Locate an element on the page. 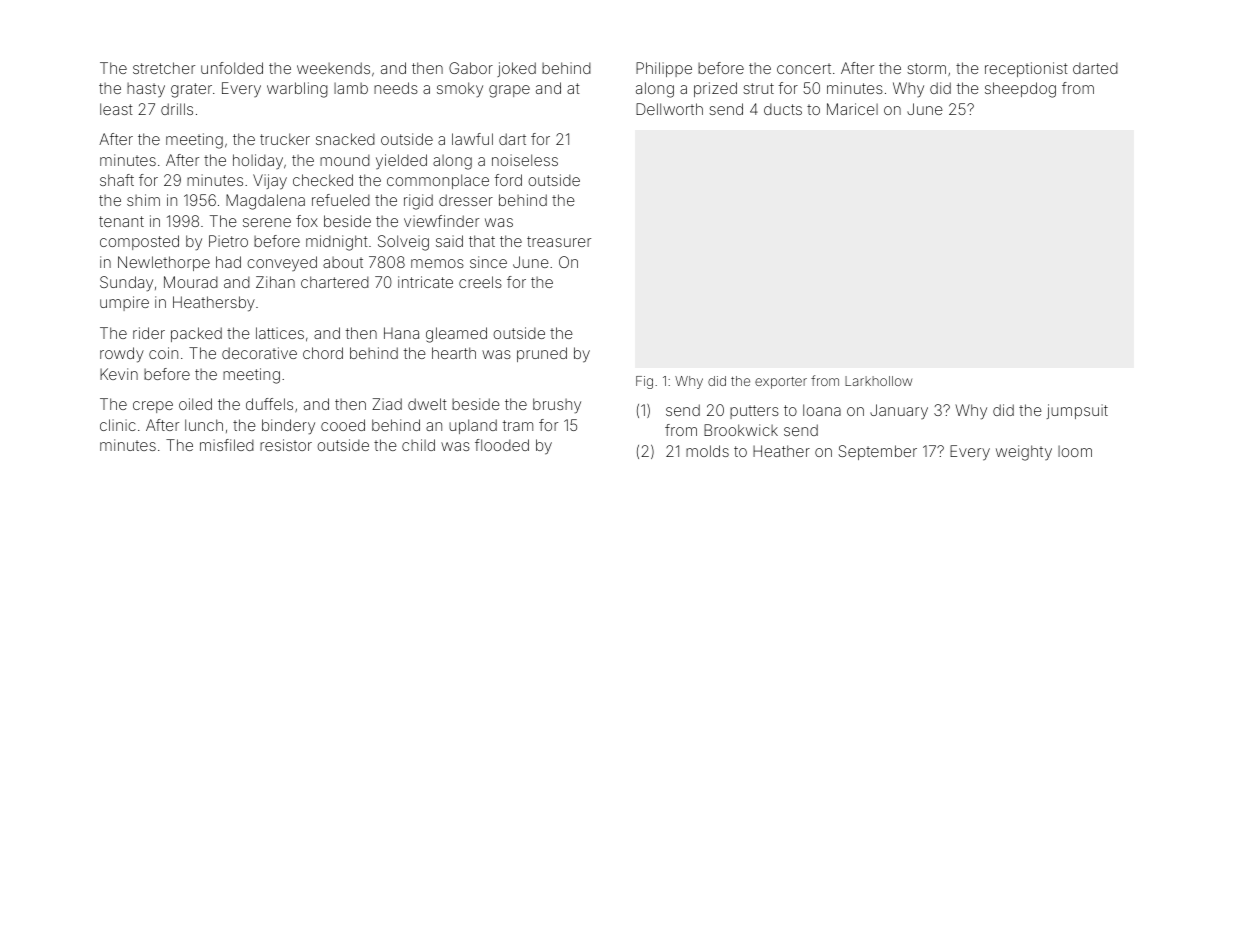  shaft is located at coordinates (117, 180).
